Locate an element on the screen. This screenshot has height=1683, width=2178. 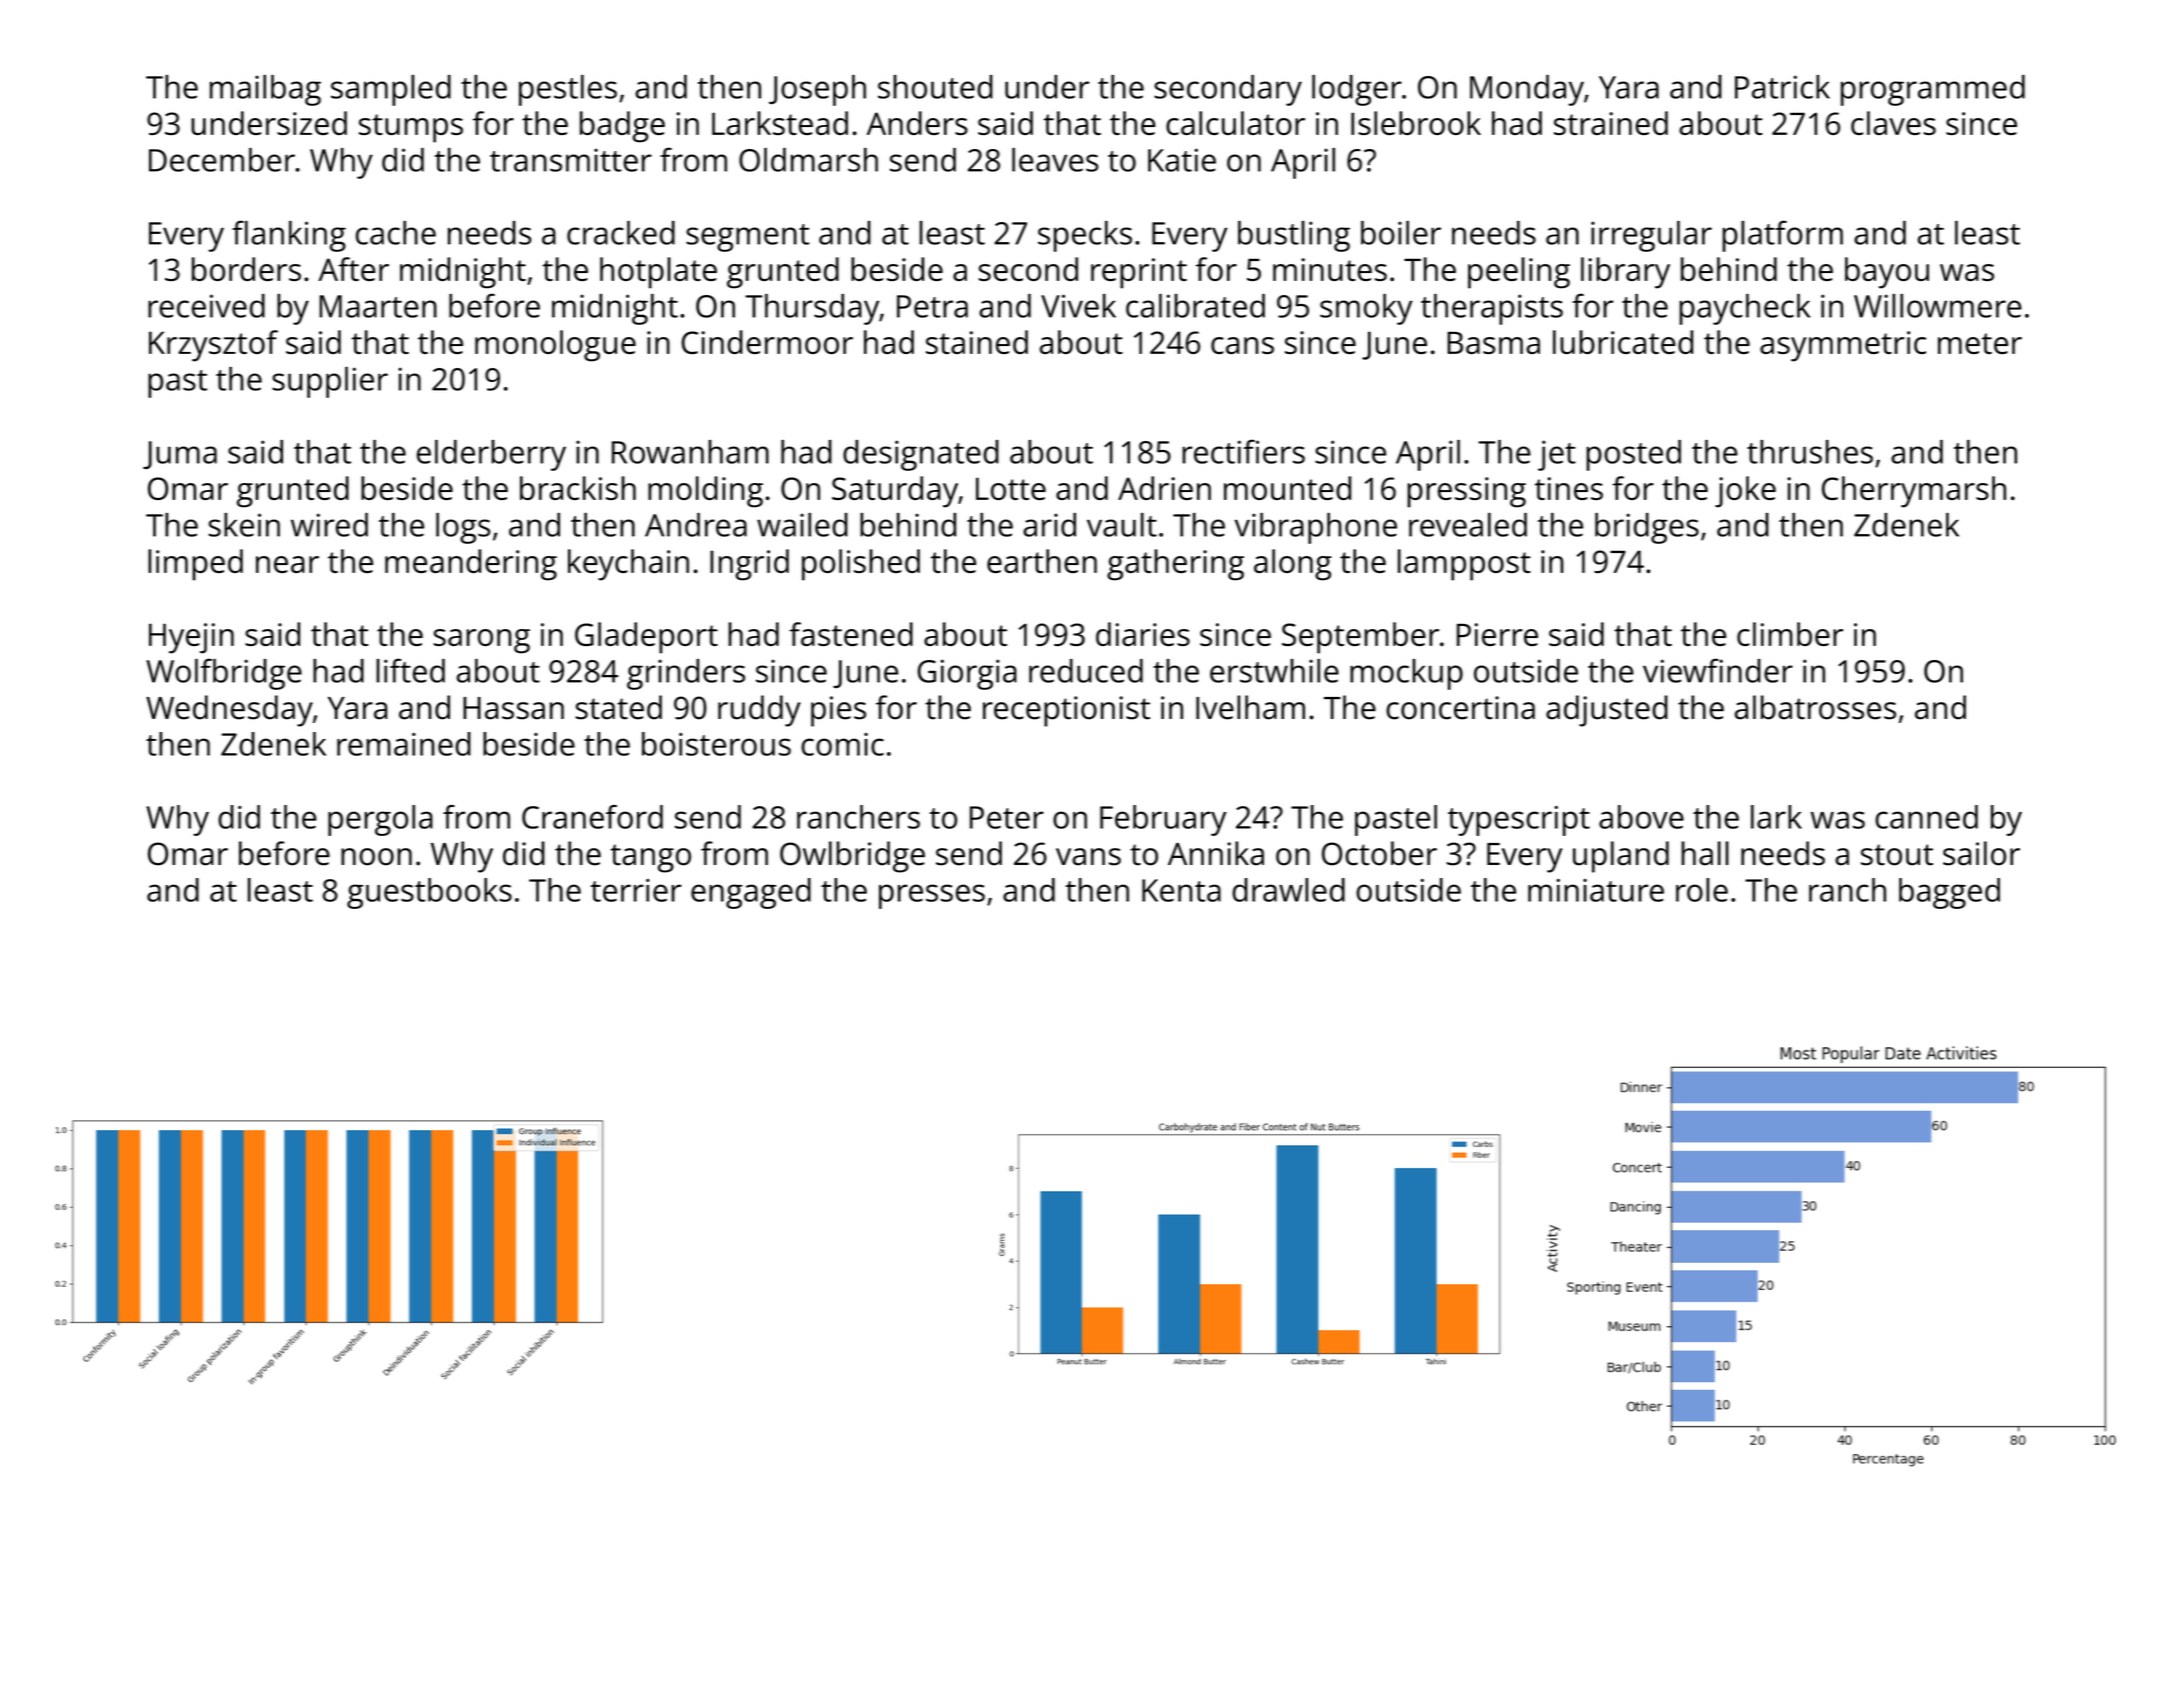
mailbag is located at coordinates (265, 90).
